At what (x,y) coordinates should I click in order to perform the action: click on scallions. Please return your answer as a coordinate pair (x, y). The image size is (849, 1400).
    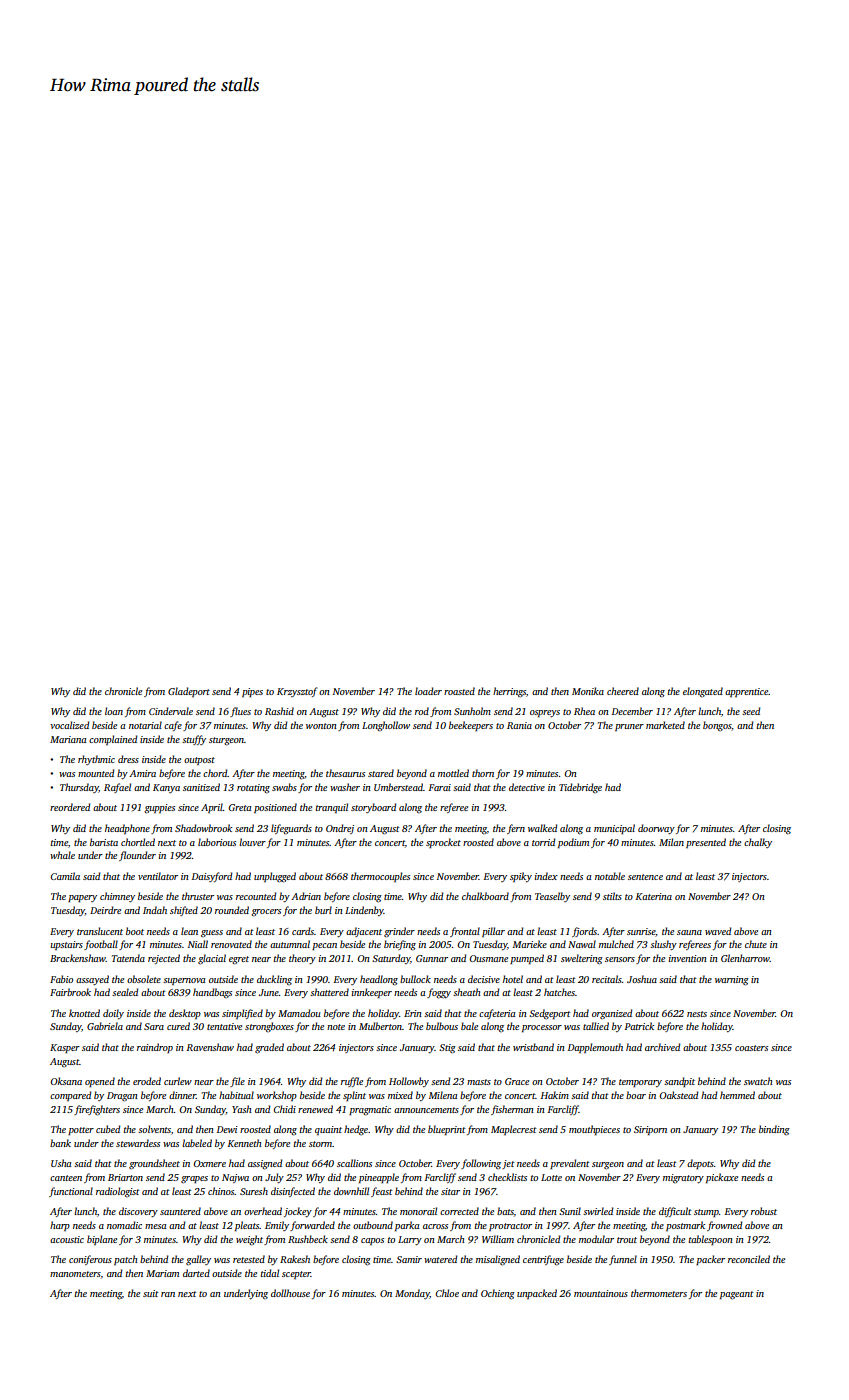
    Looking at the image, I should click on (354, 1163).
